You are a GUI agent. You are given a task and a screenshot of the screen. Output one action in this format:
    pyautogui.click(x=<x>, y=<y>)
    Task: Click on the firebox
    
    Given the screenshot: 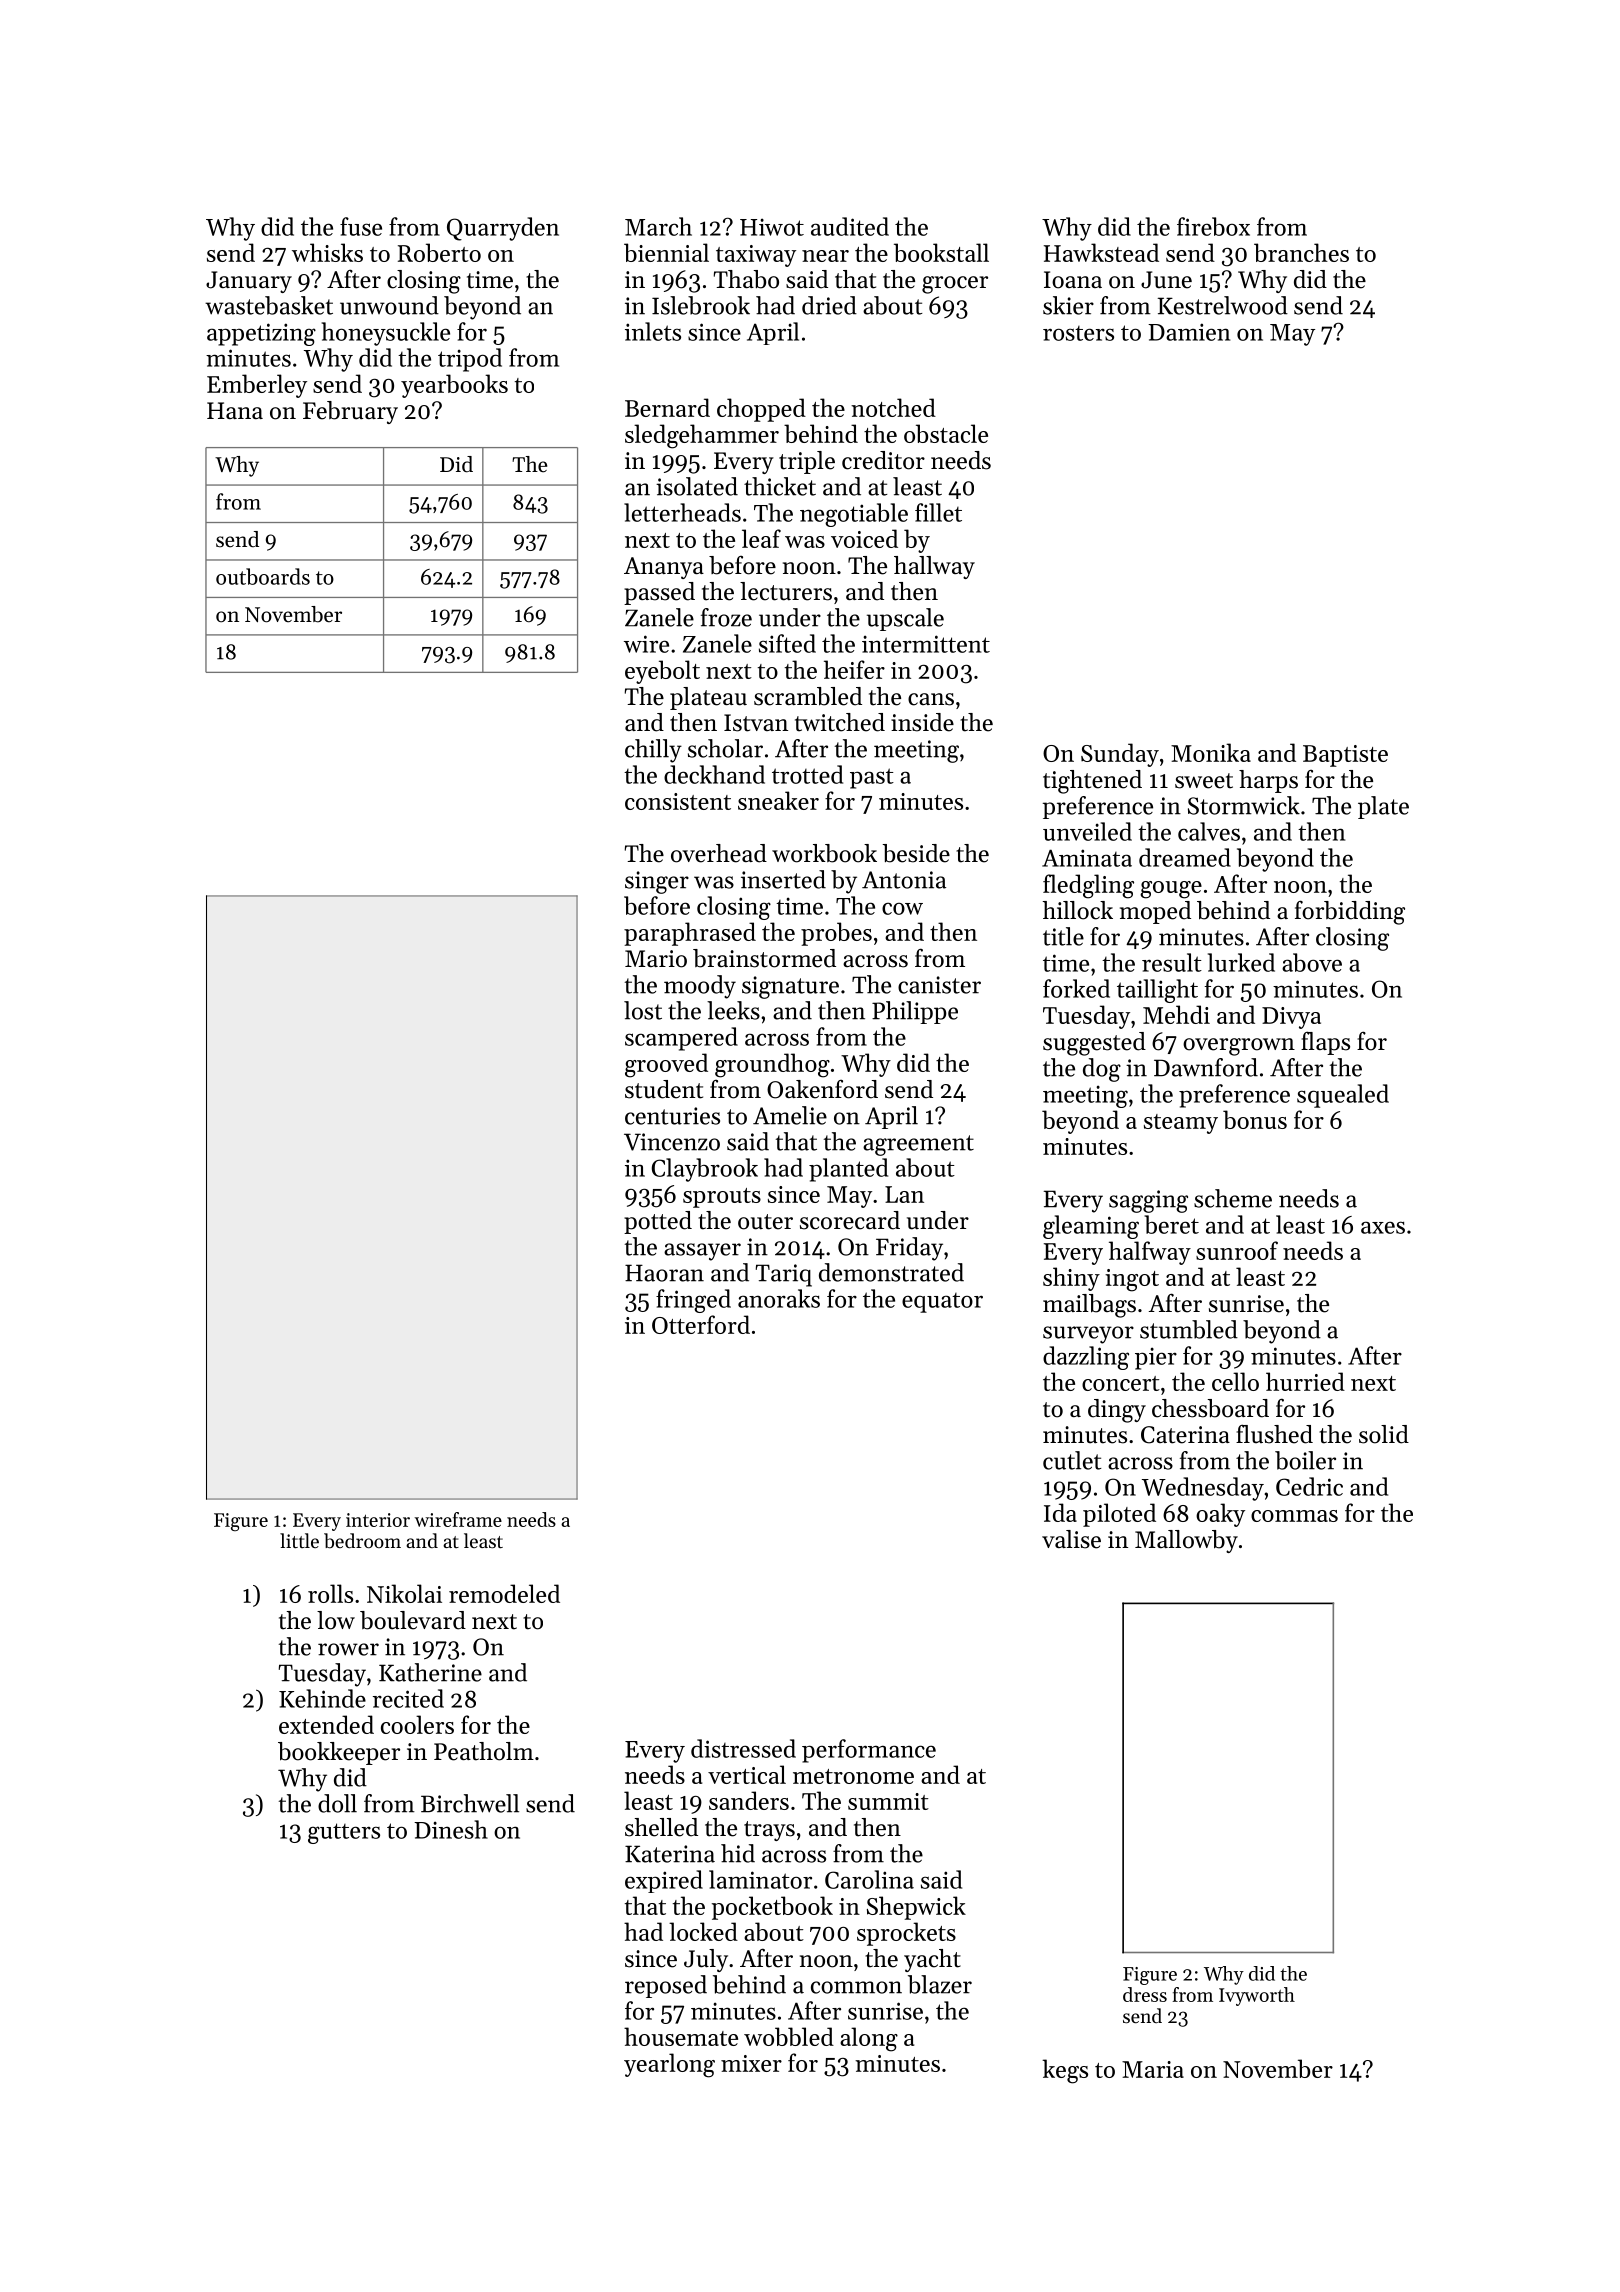 What is the action you would take?
    pyautogui.click(x=1213, y=226)
